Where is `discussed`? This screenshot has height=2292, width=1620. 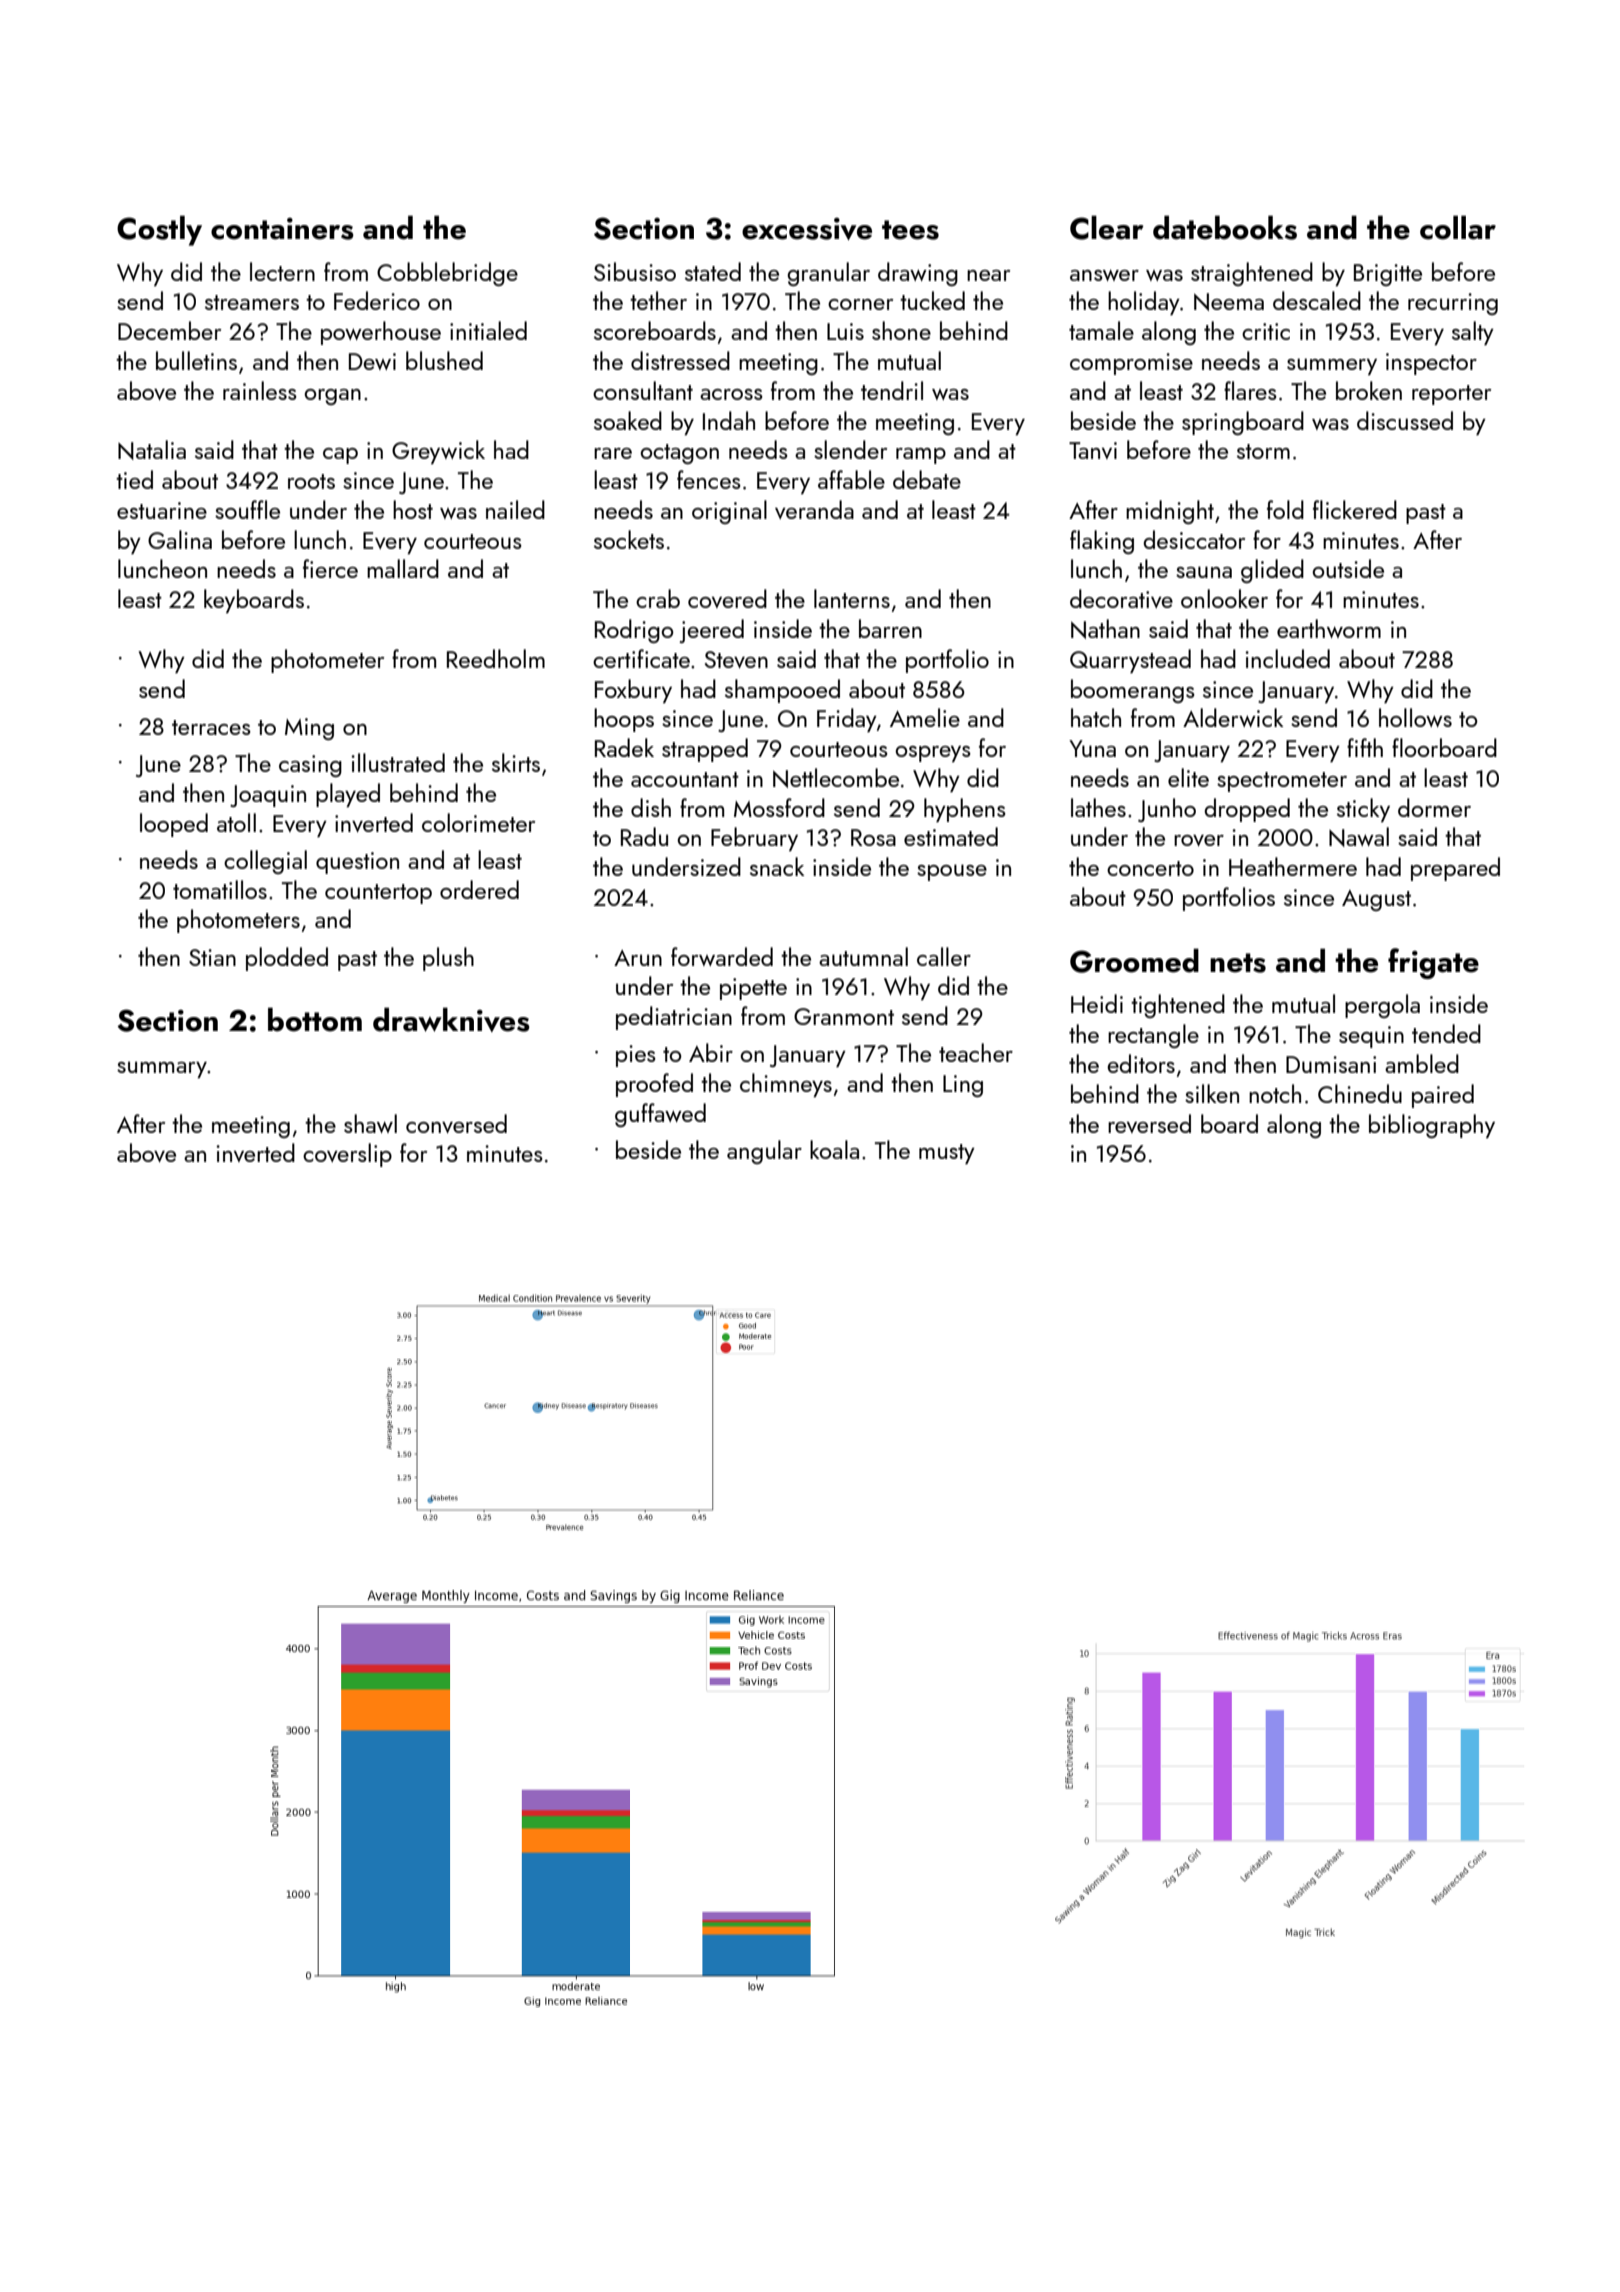 discussed is located at coordinates (1405, 420).
